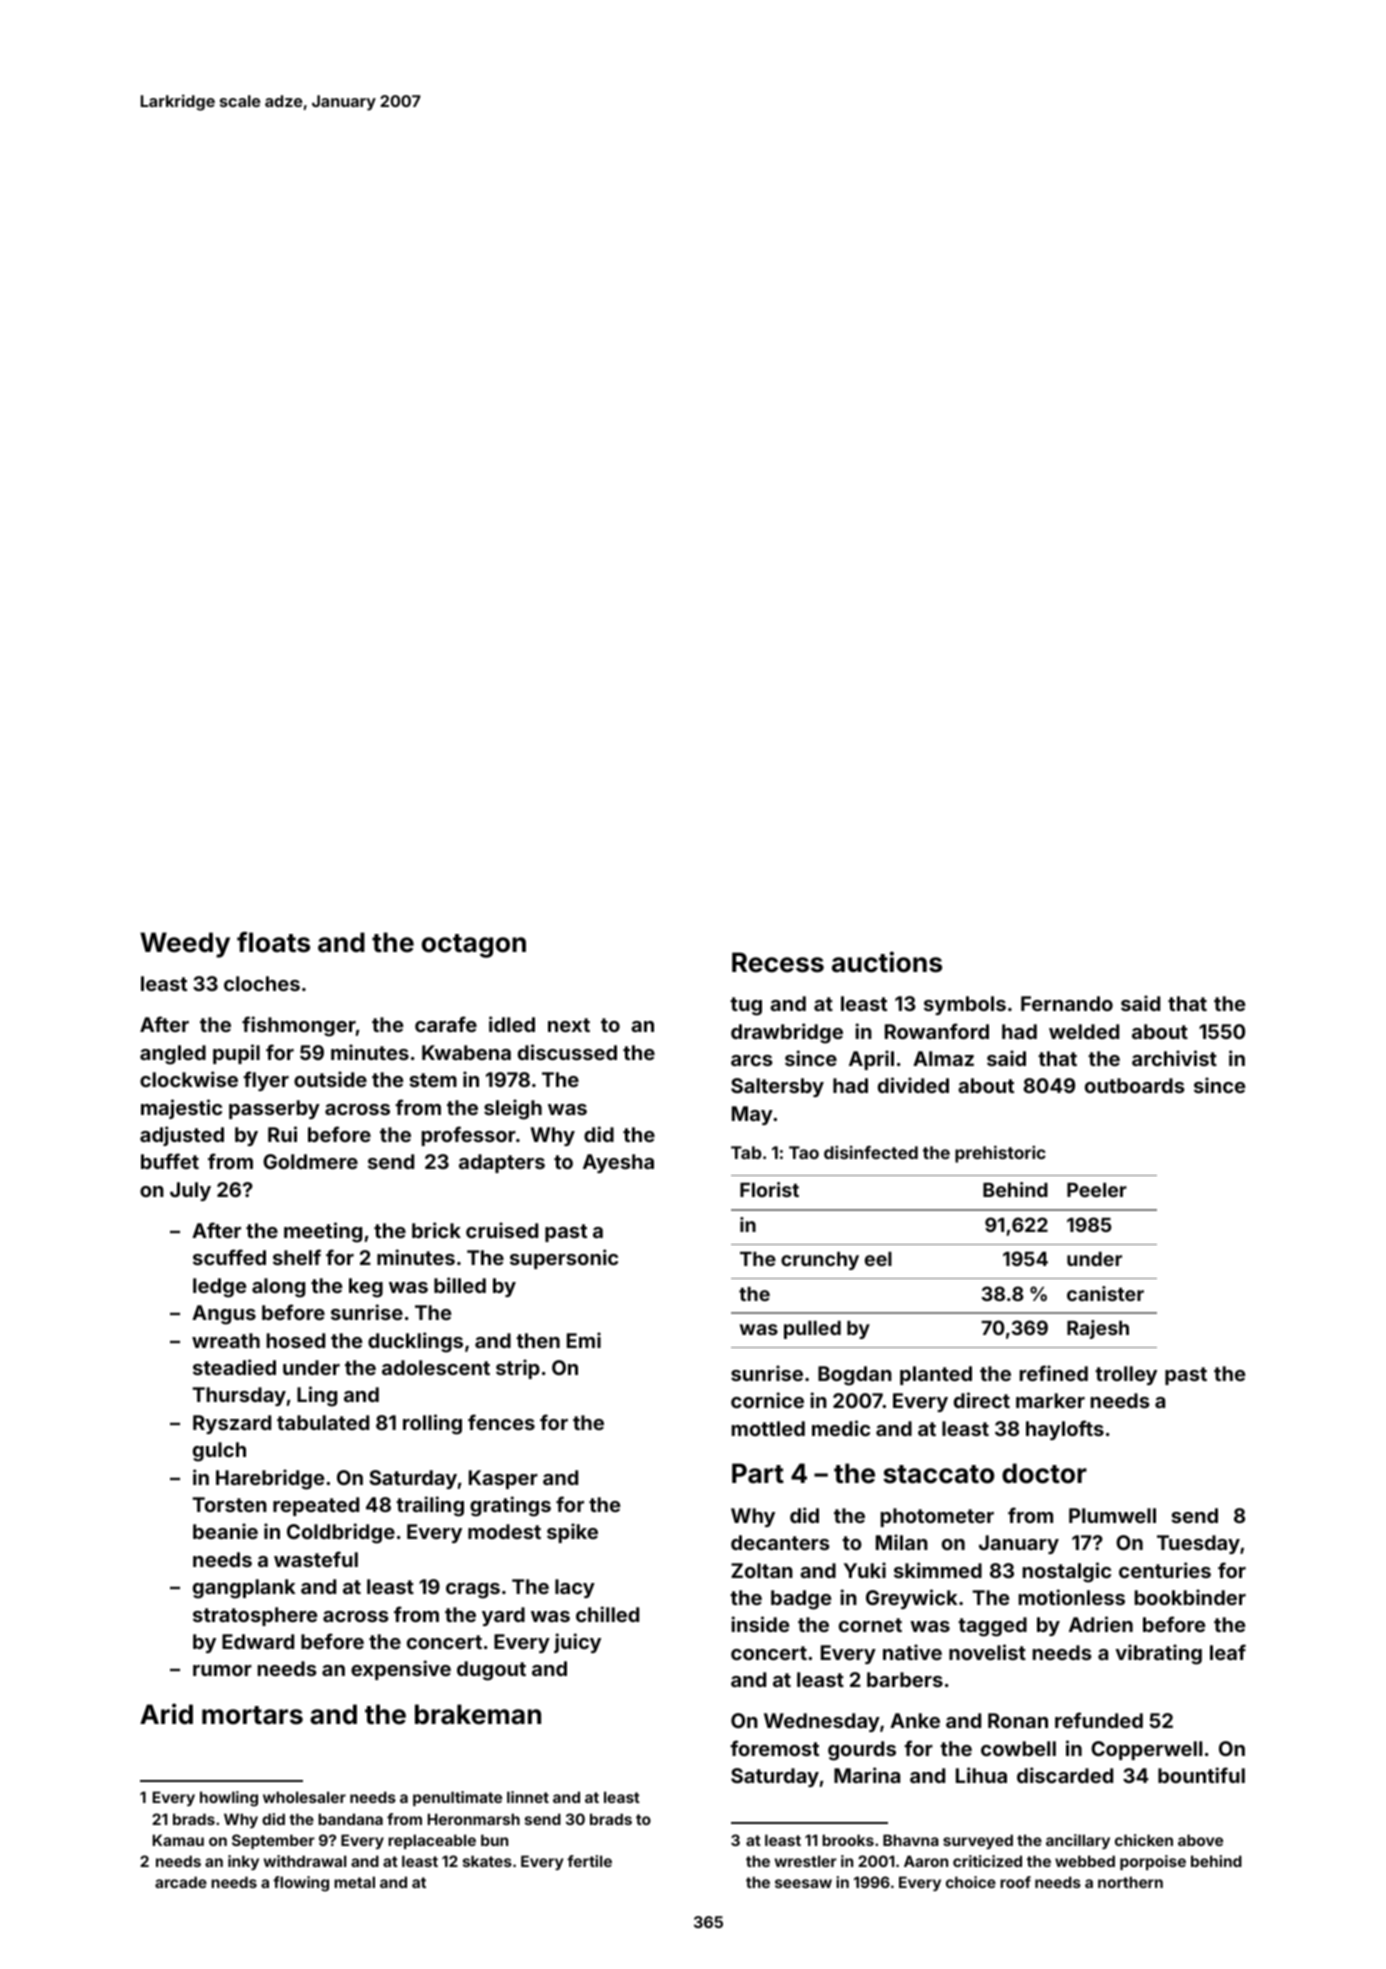 This image has height=1969, width=1386. I want to click on Fernando, so click(1067, 1003).
